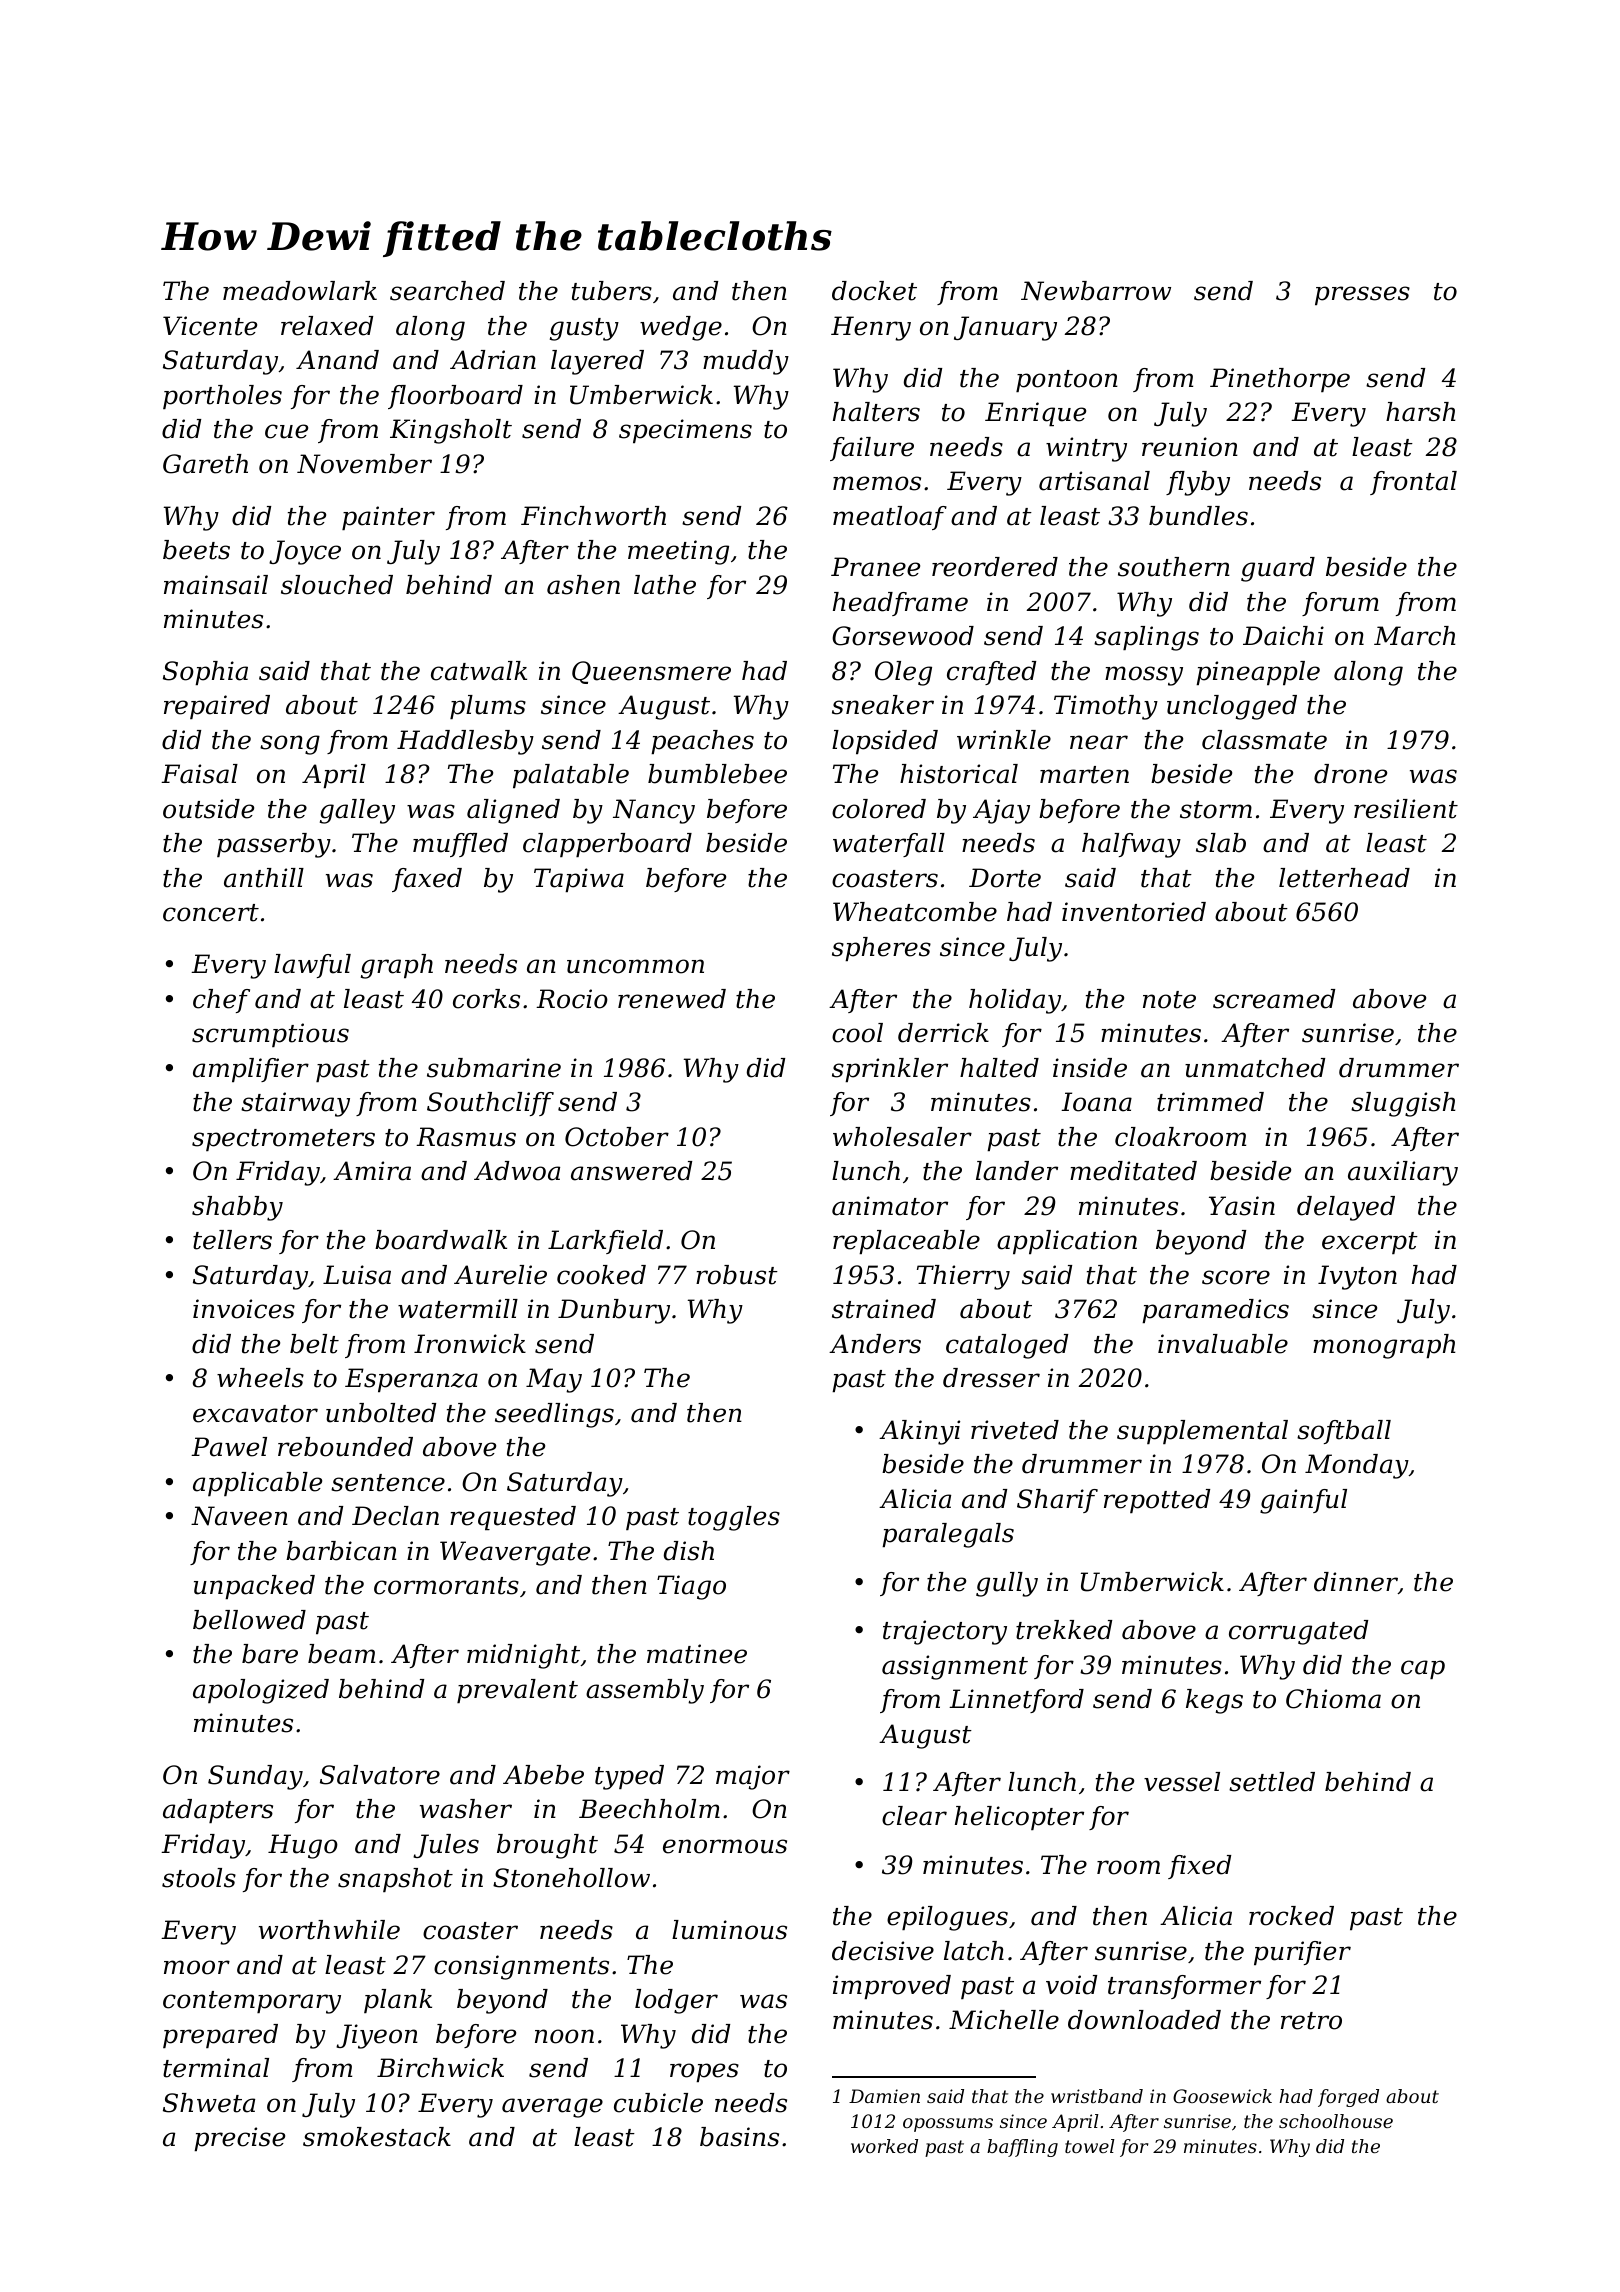 This document has width=1620, height=2292. Describe the element at coordinates (1134, 912) in the document. I see `inventoried` at that location.
